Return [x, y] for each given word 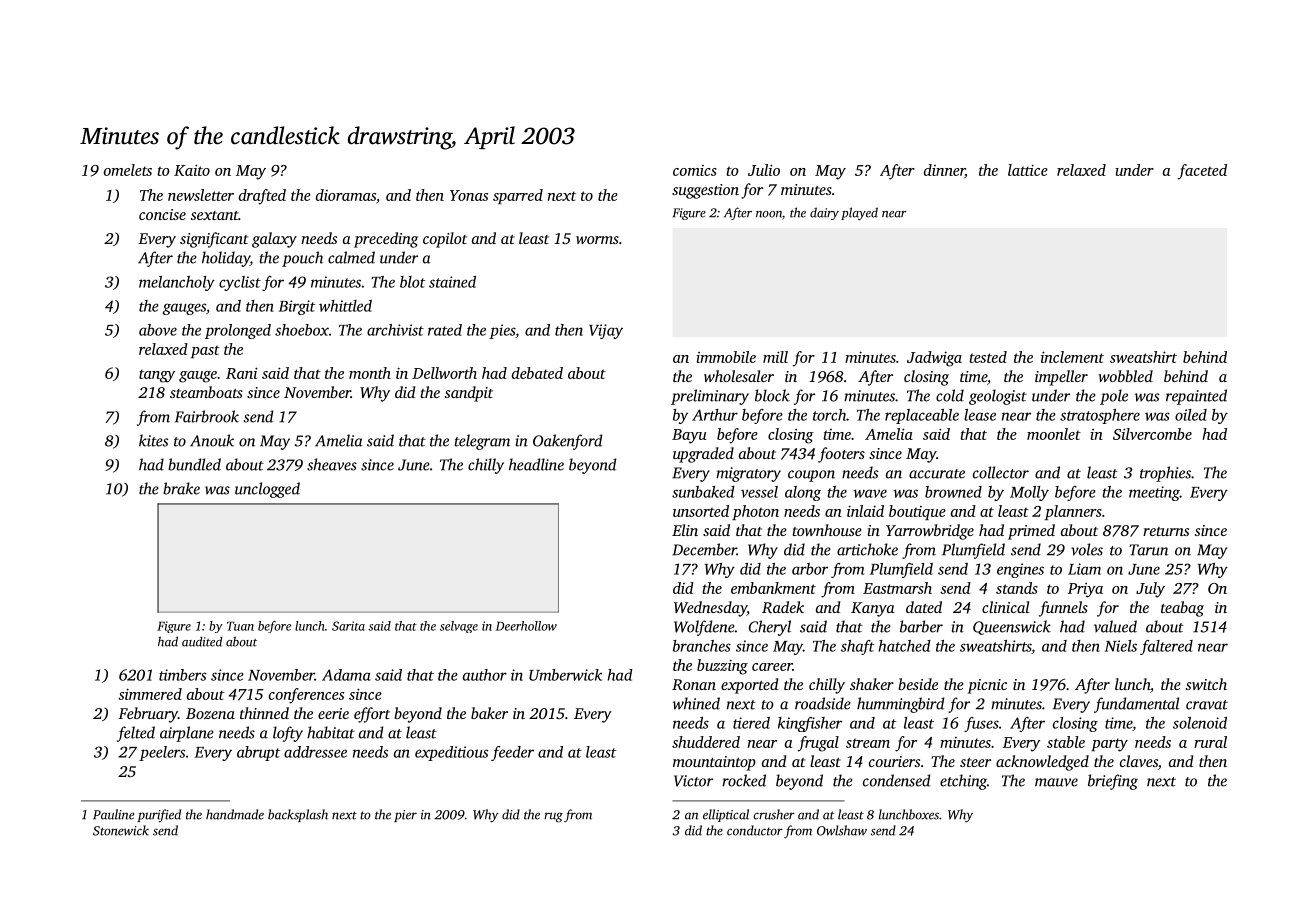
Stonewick [121, 830]
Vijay [606, 331]
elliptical [726, 815]
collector [1001, 472]
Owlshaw [842, 830]
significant [214, 240]
